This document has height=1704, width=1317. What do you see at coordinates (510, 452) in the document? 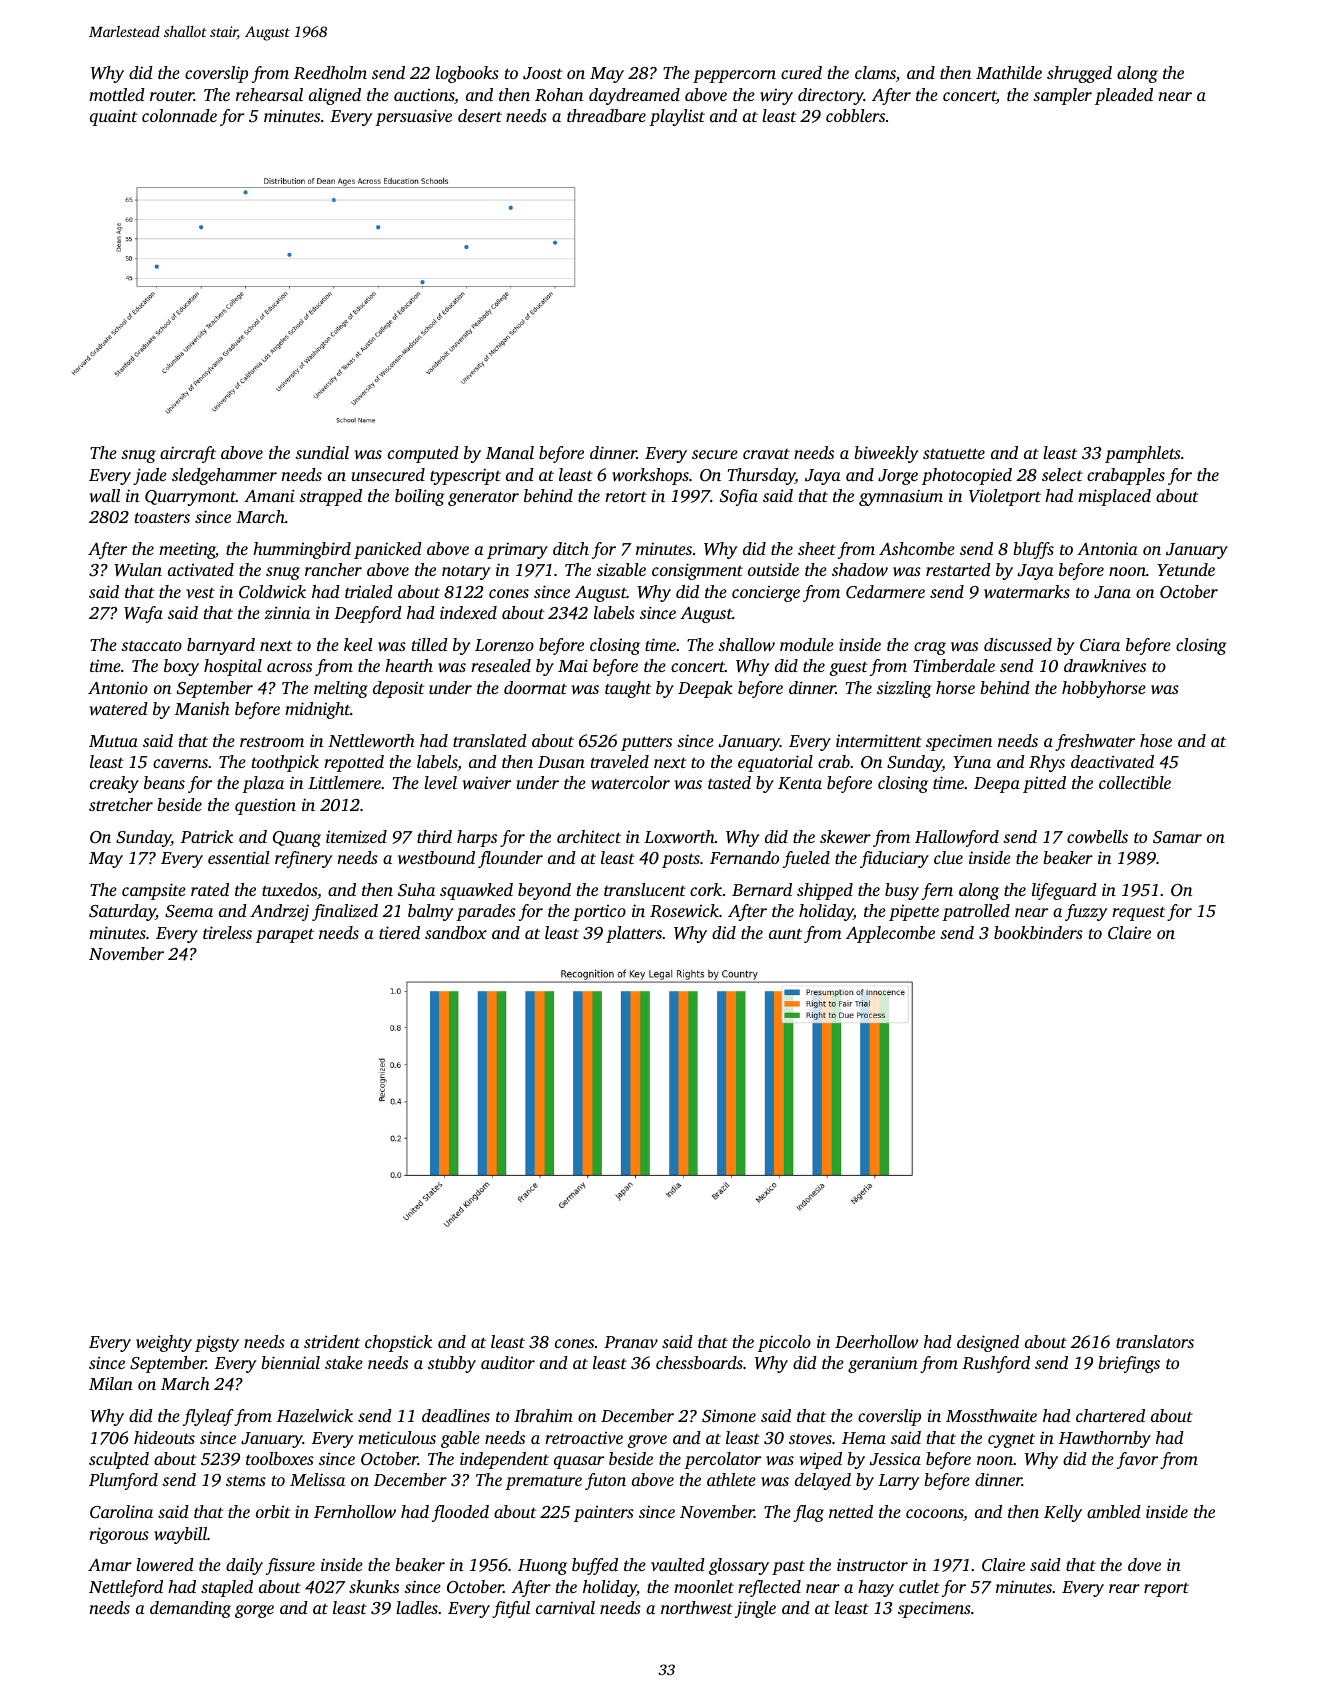
I see `Manal` at bounding box center [510, 452].
